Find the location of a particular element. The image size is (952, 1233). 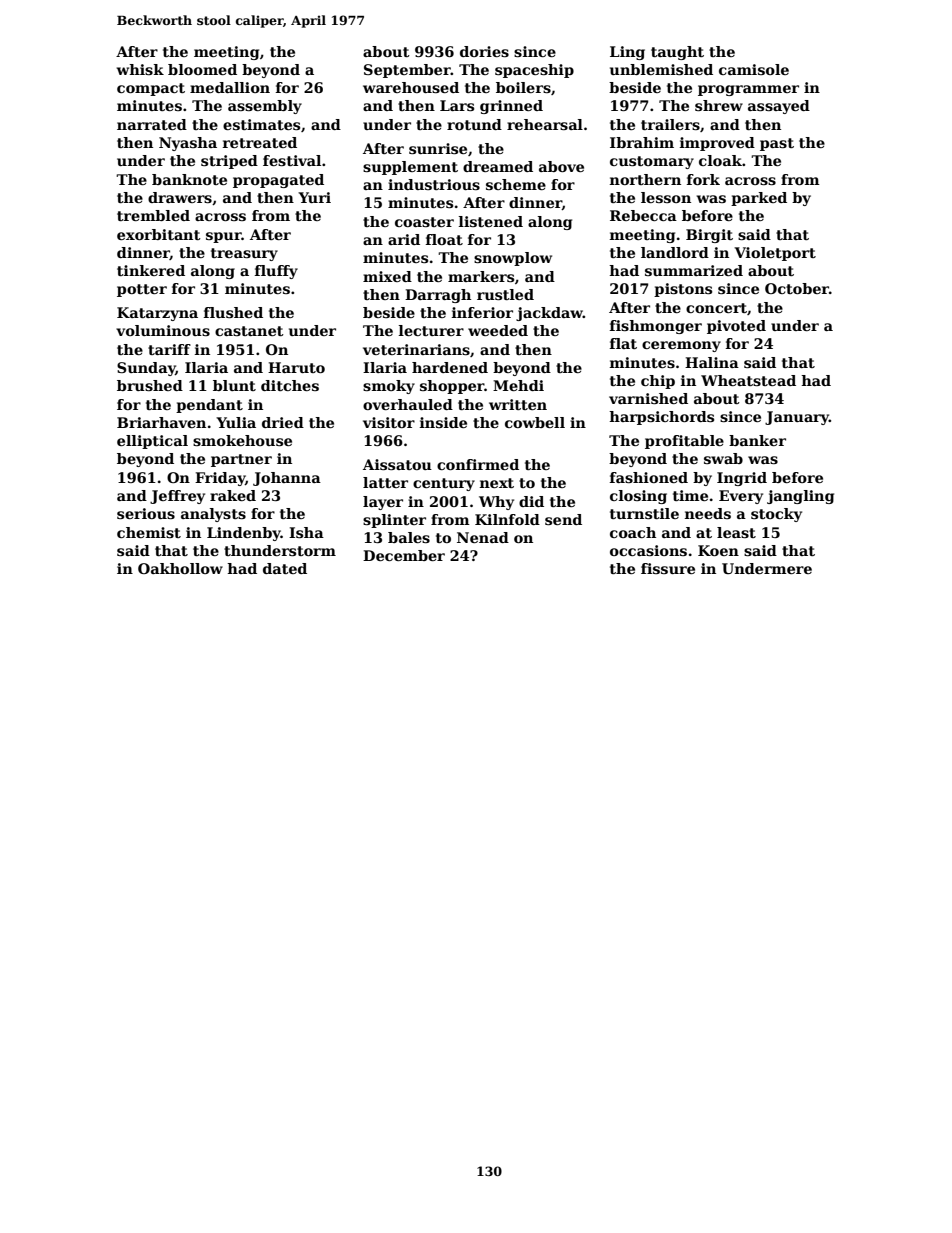

parked is located at coordinates (759, 199).
